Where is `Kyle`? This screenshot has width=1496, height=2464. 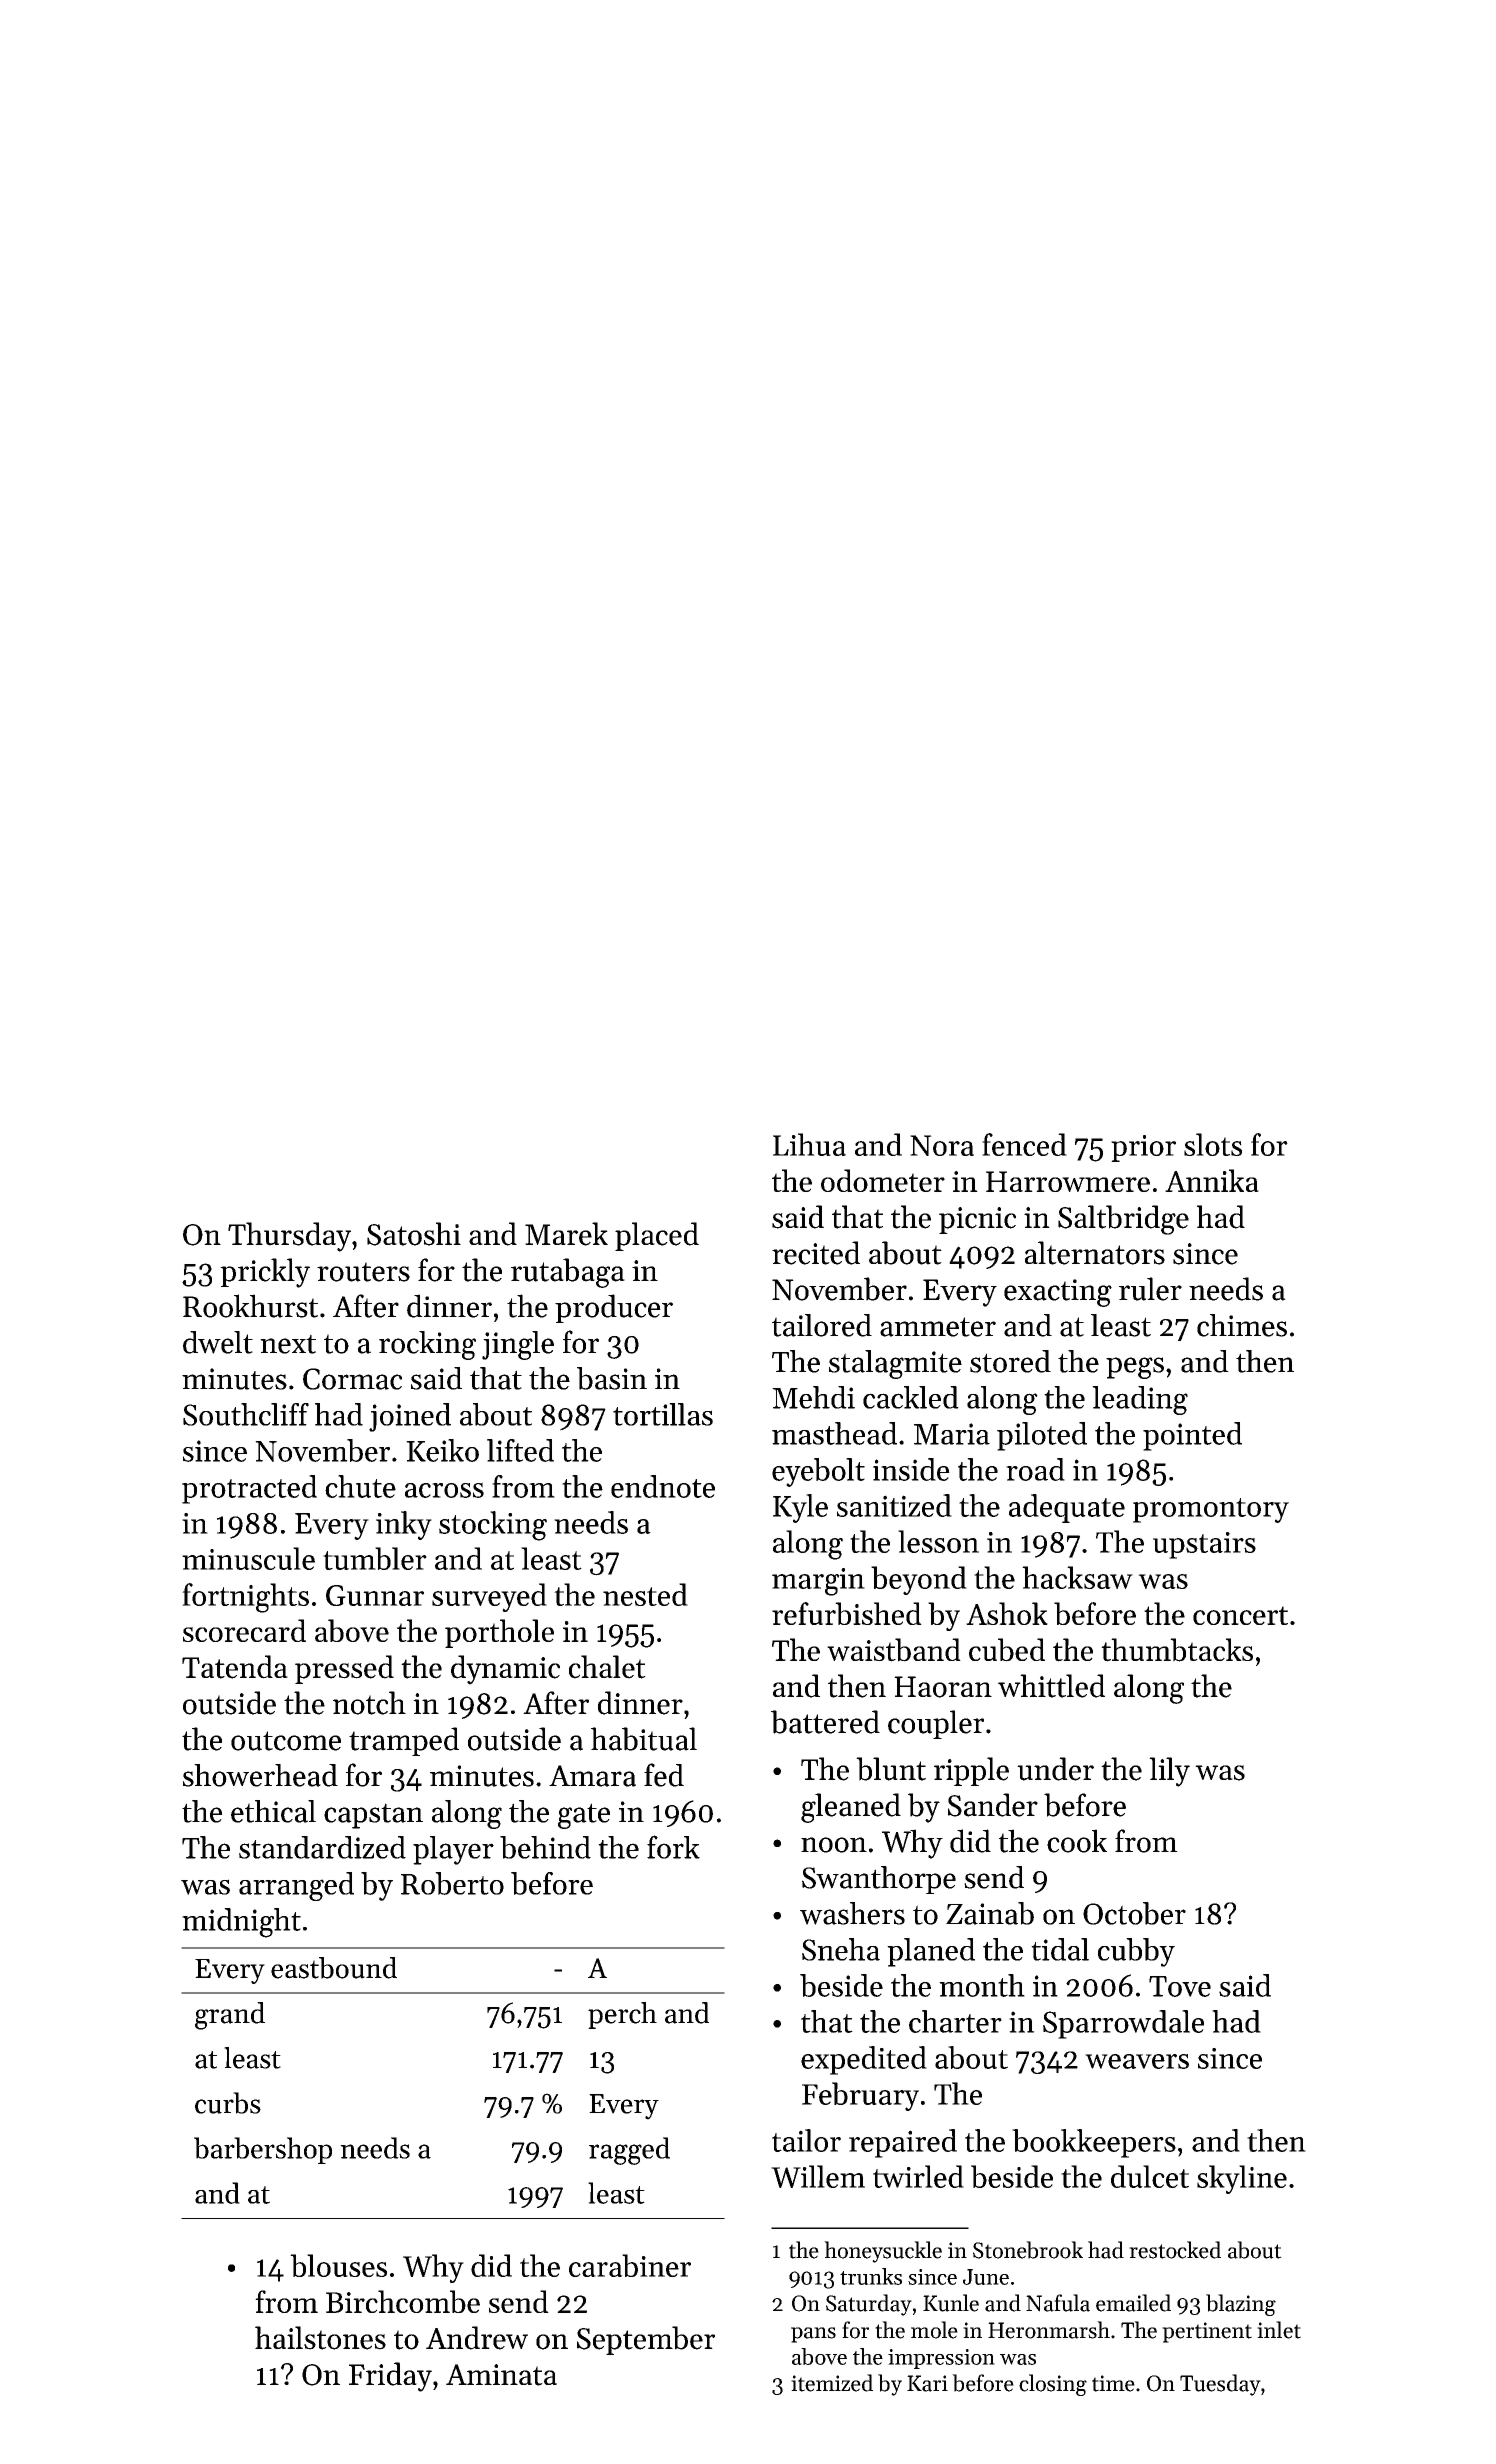
Kyle is located at coordinates (800, 1508).
